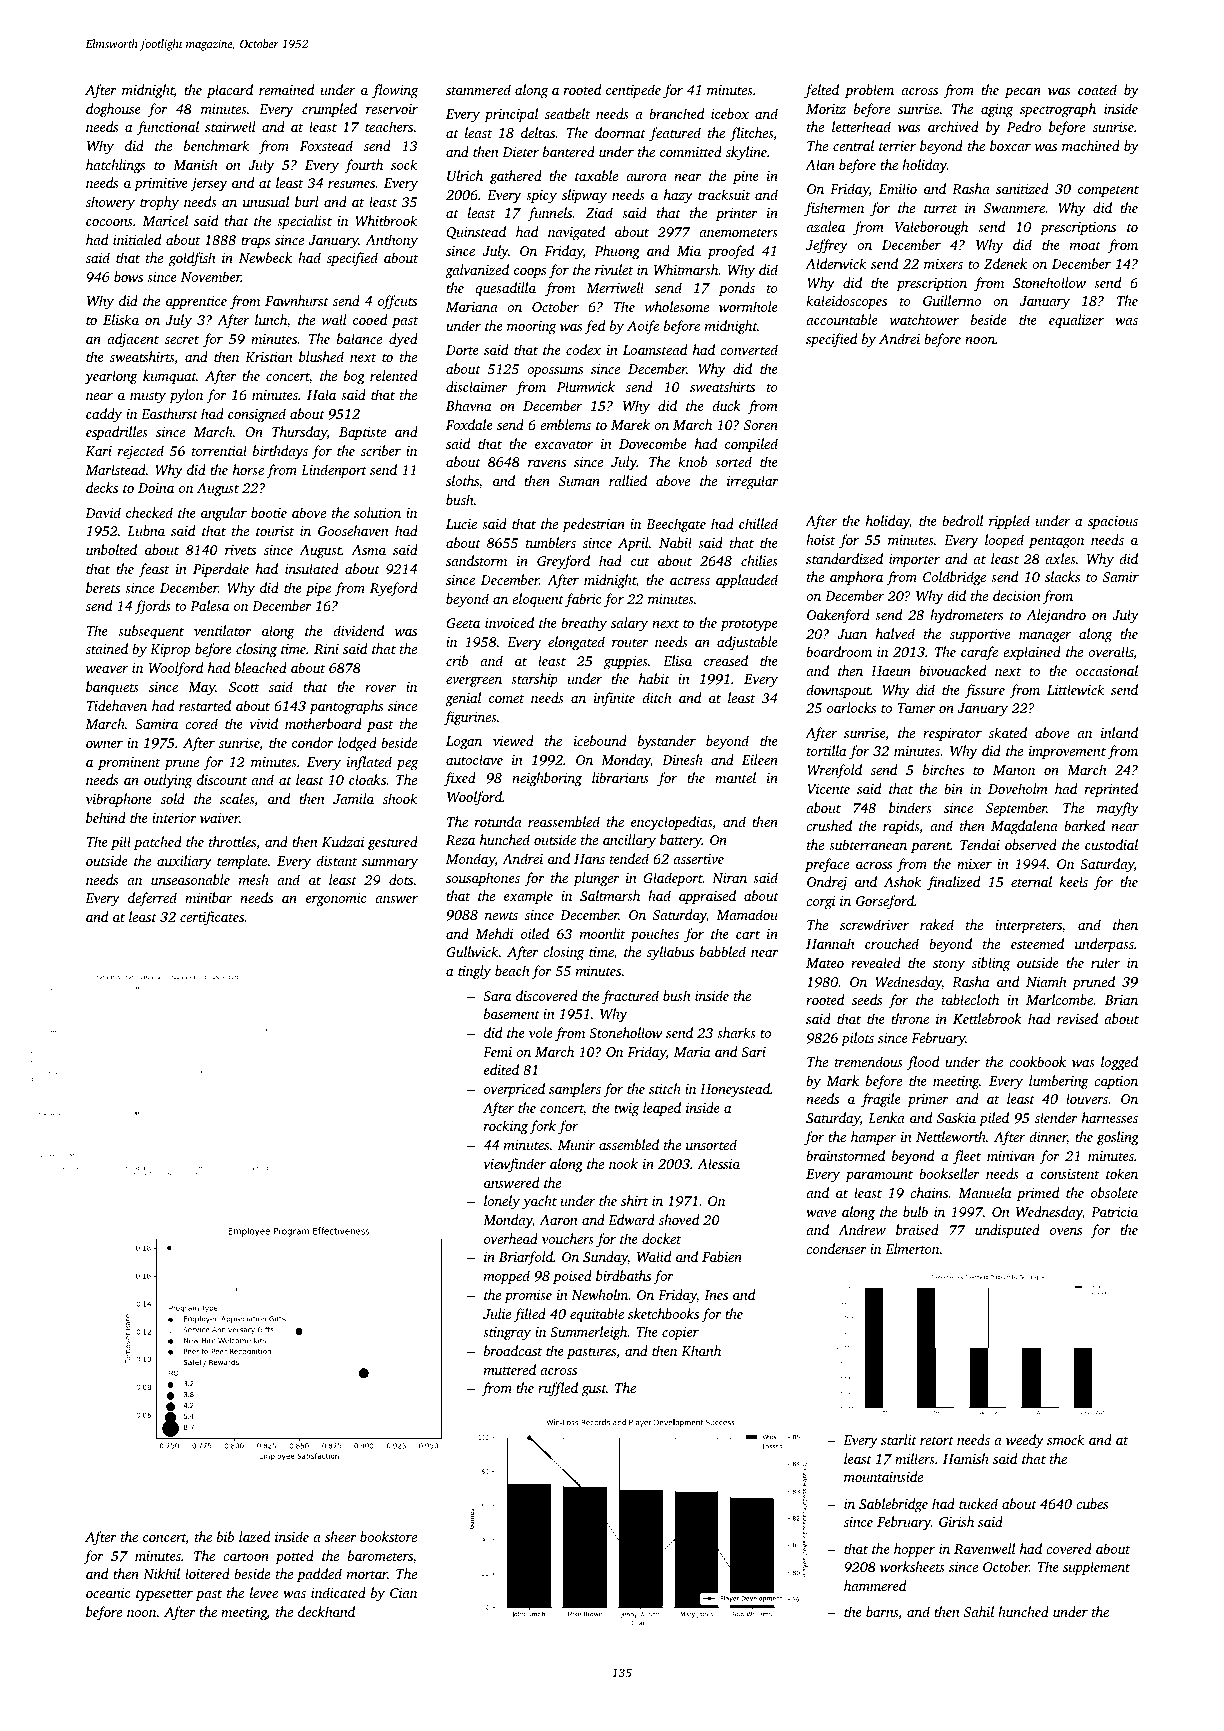 The width and height of the image is (1224, 1731). I want to click on doghouse, so click(113, 110).
